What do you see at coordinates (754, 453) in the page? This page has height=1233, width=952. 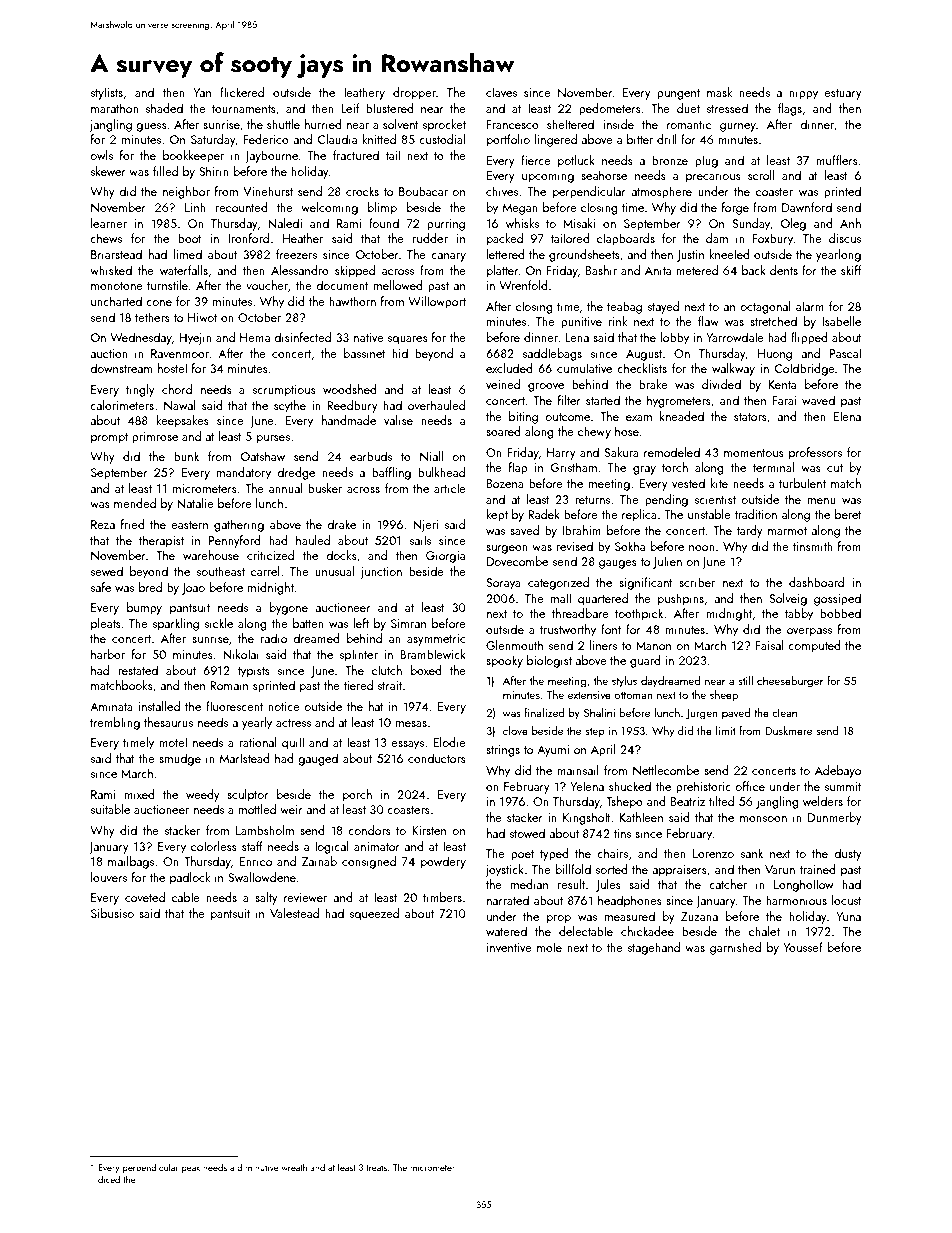 I see `momentous` at bounding box center [754, 453].
